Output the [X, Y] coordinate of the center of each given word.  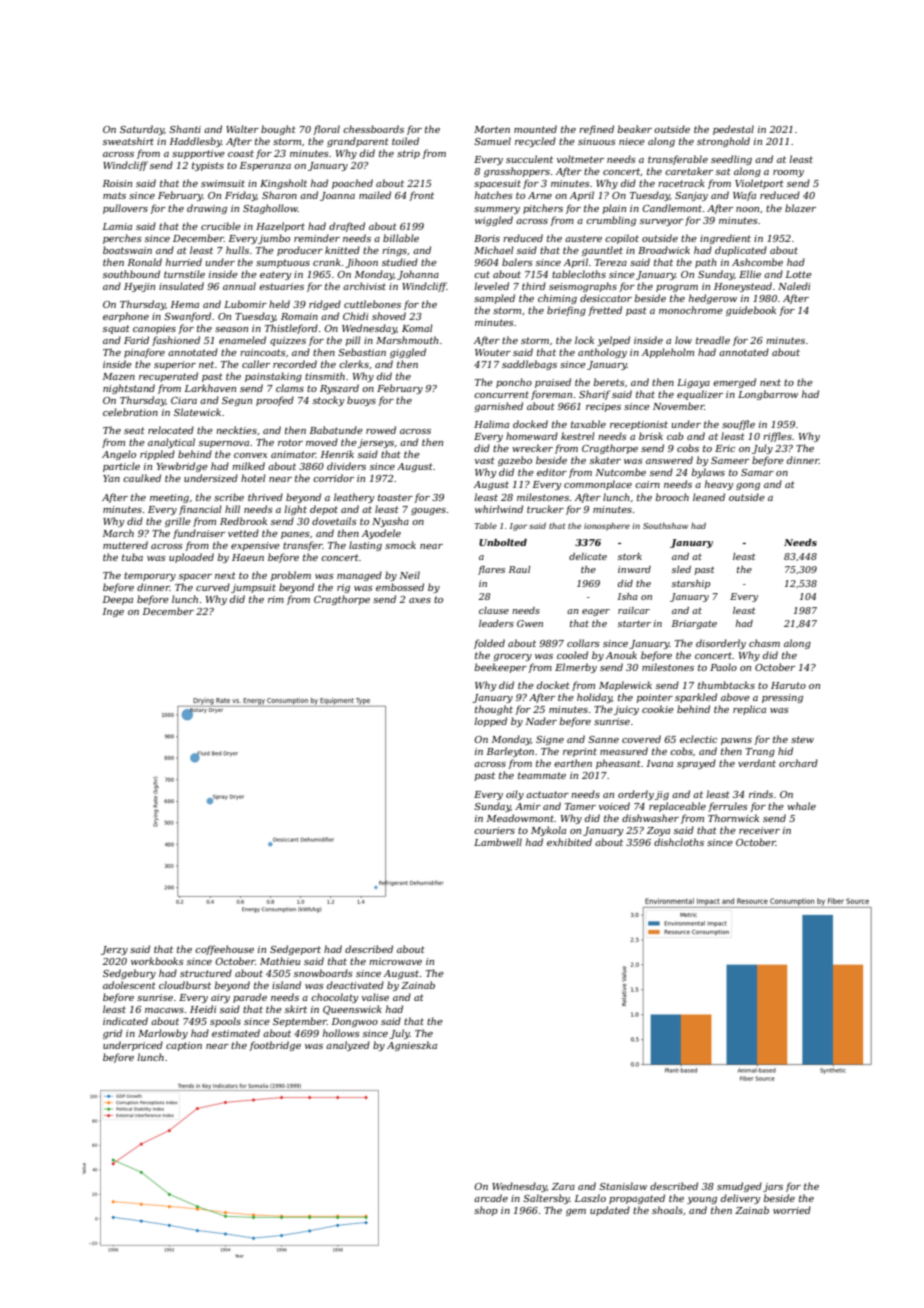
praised [553, 383]
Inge [113, 612]
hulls [237, 250]
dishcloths [679, 842]
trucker [545, 509]
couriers [494, 830]
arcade [491, 1198]
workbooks [157, 961]
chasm [764, 643]
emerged [734, 383]
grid [112, 1034]
